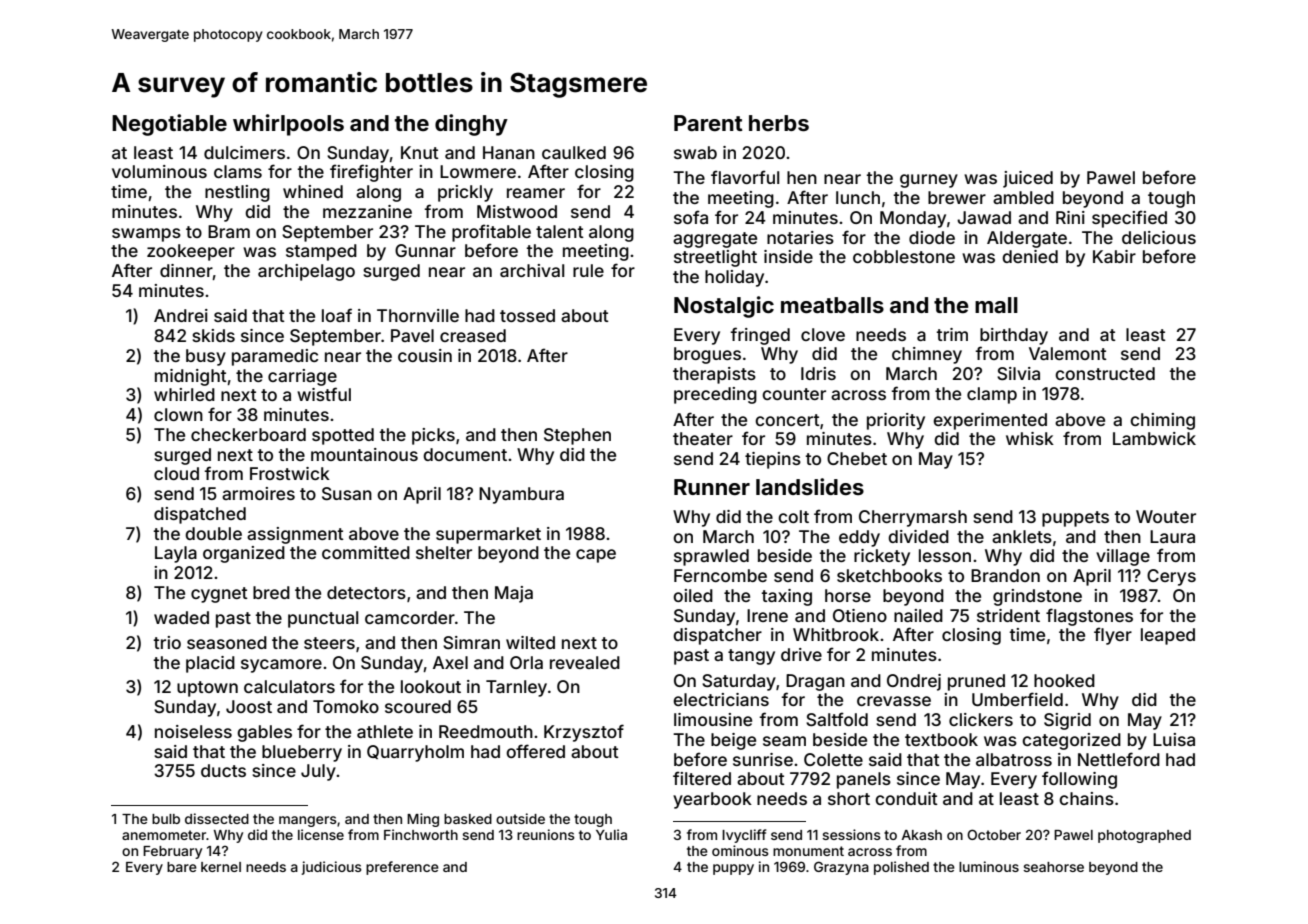 This screenshot has height=924, width=1308. Describe the element at coordinates (471, 125) in the screenshot. I see `dinghy` at that location.
